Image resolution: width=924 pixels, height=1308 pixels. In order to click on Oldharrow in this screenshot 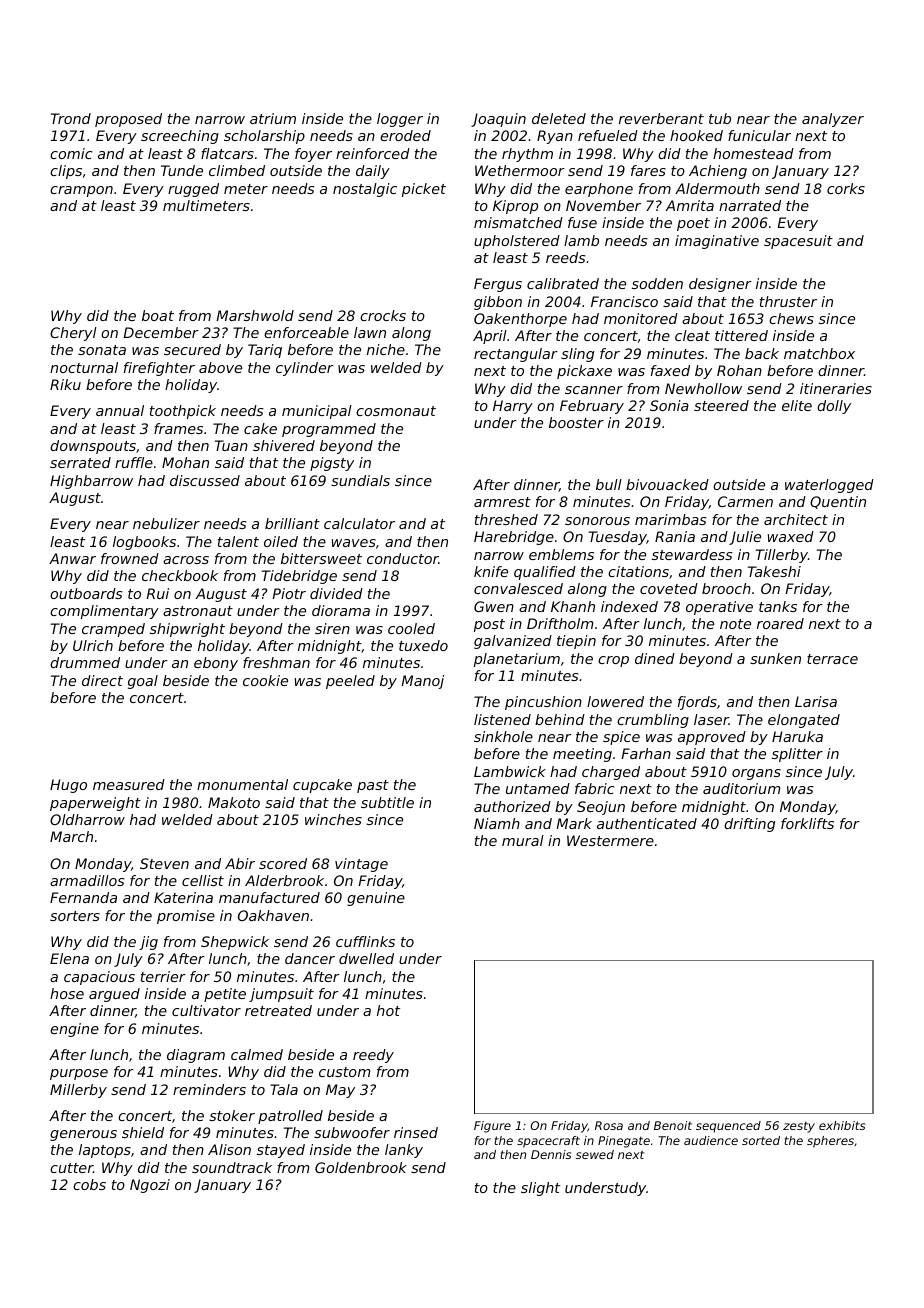, I will do `click(87, 819)`.
